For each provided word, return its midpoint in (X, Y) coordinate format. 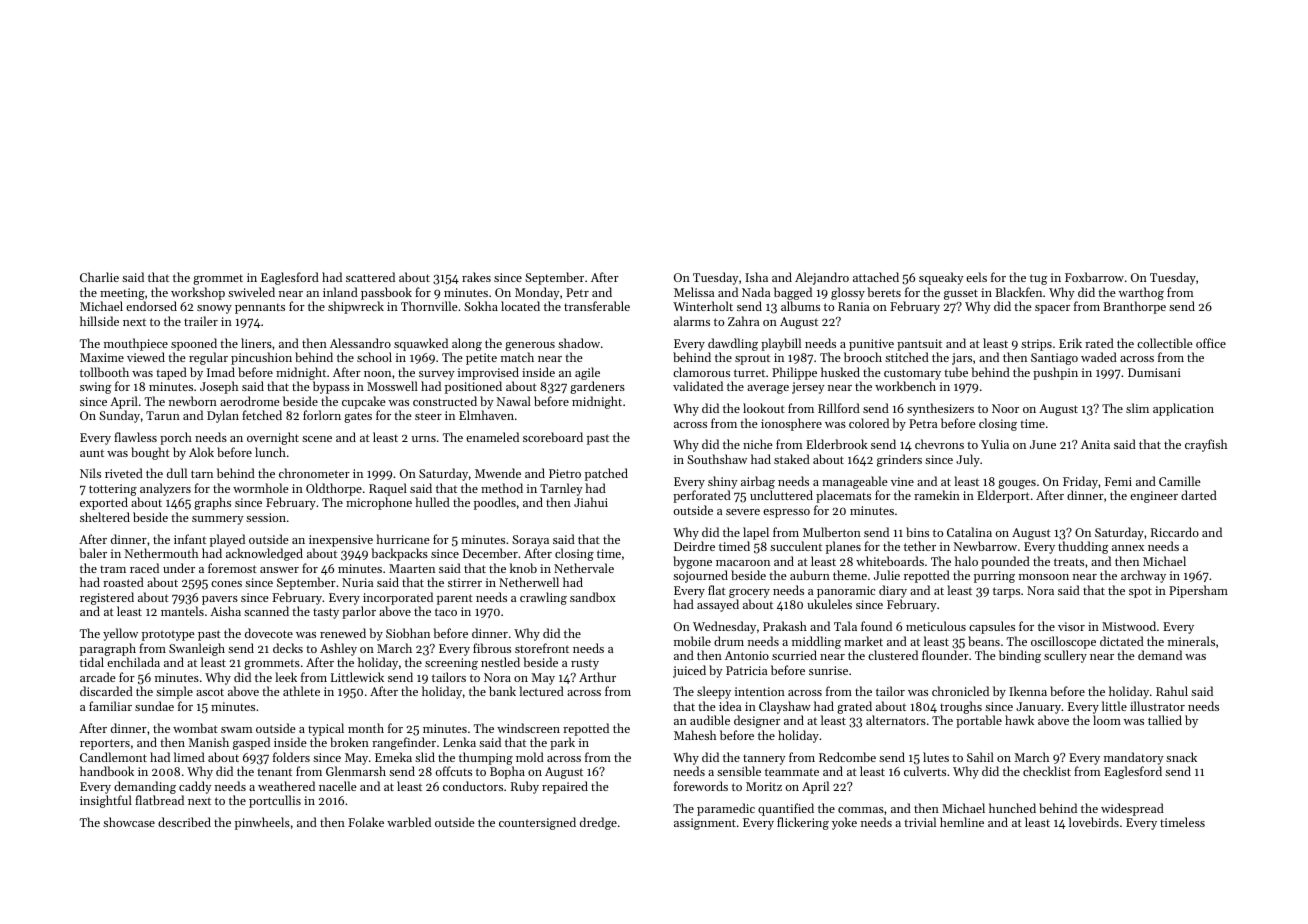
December (490, 553)
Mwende (498, 473)
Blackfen (1018, 292)
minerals (1191, 641)
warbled (409, 822)
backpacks (399, 554)
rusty (585, 664)
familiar (110, 706)
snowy (214, 309)
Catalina (969, 532)
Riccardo (1175, 532)
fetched (262, 415)
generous (530, 346)
